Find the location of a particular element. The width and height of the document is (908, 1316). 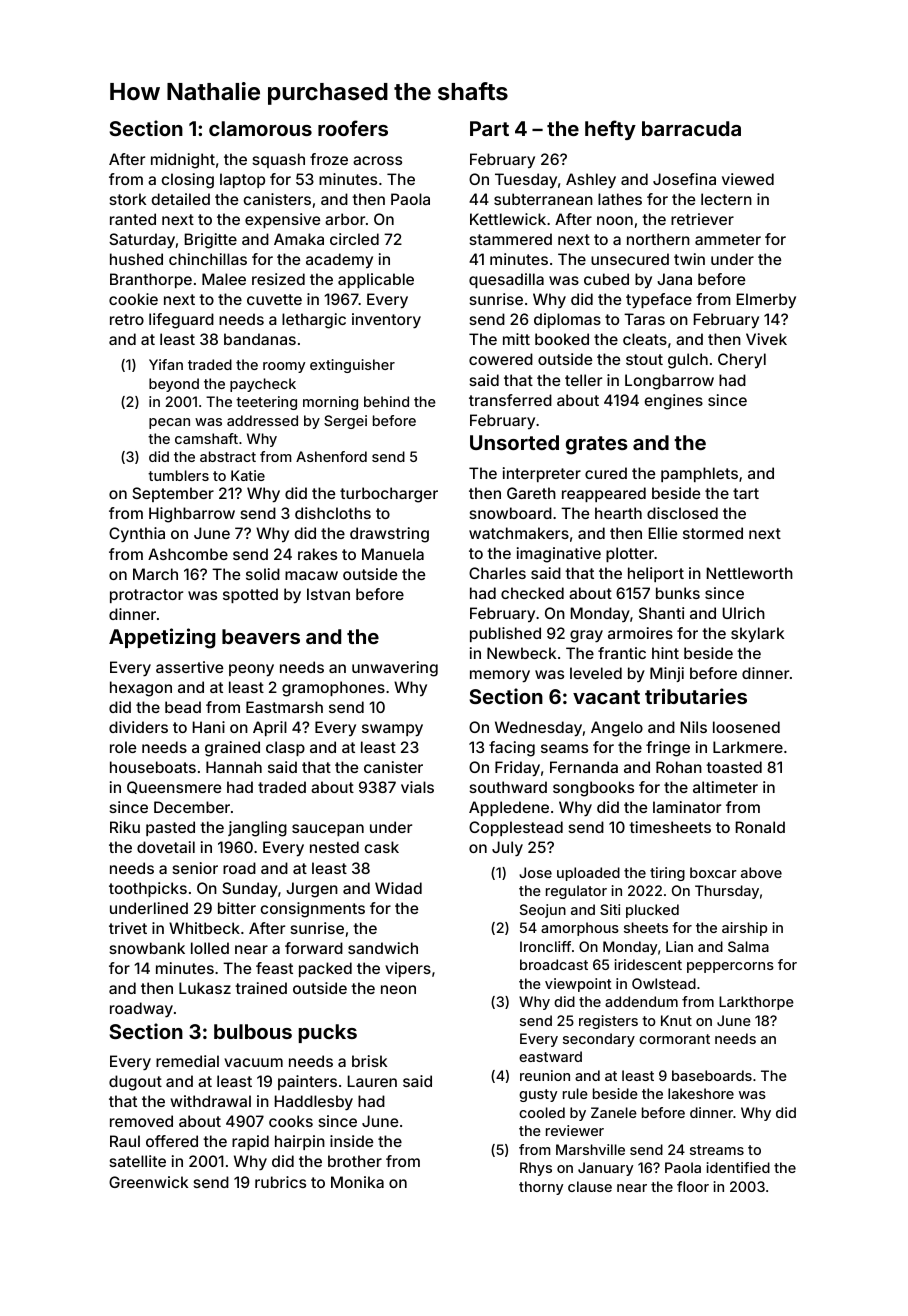

arbor is located at coordinates (345, 219).
